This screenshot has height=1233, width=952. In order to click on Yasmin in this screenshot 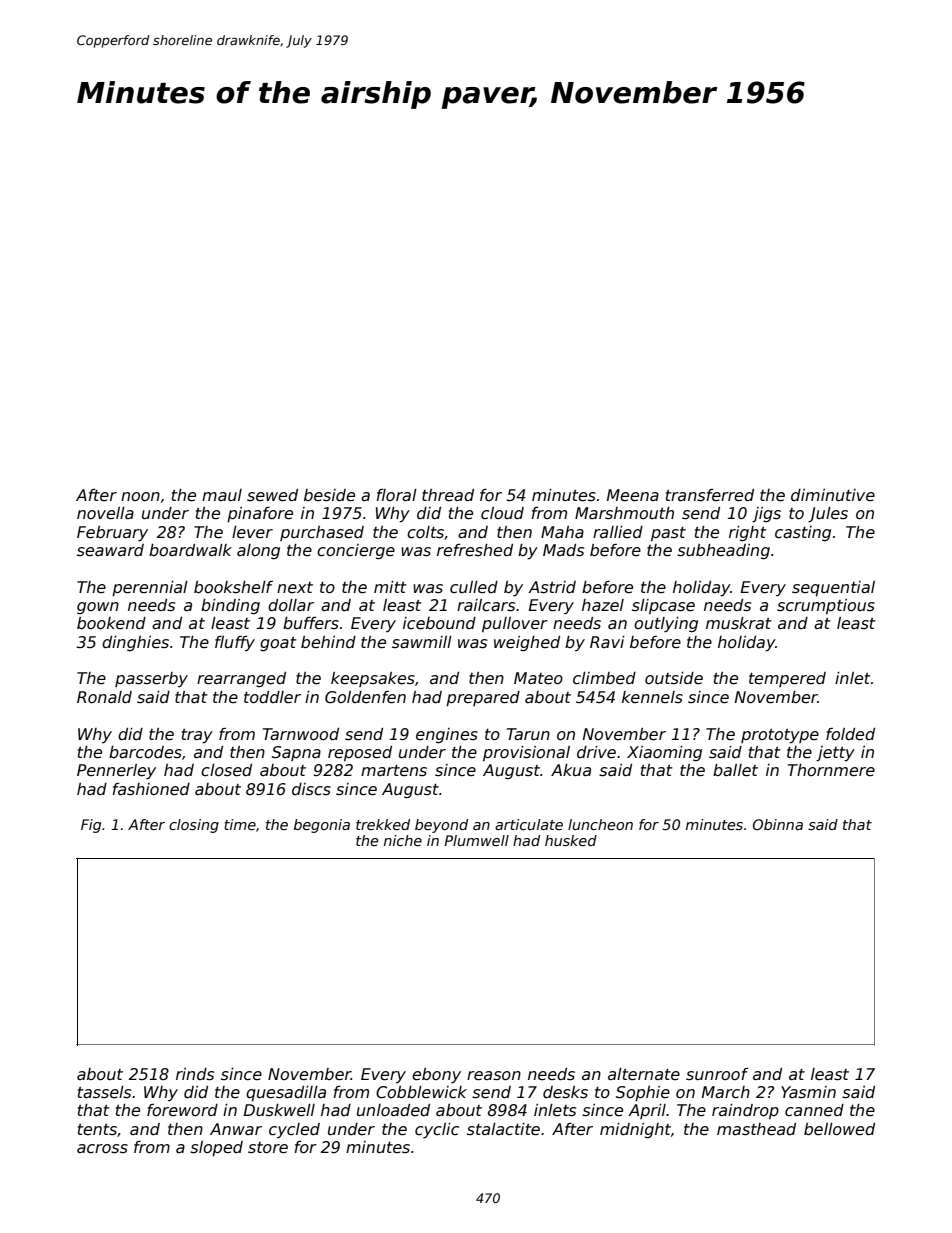, I will do `click(808, 1092)`.
